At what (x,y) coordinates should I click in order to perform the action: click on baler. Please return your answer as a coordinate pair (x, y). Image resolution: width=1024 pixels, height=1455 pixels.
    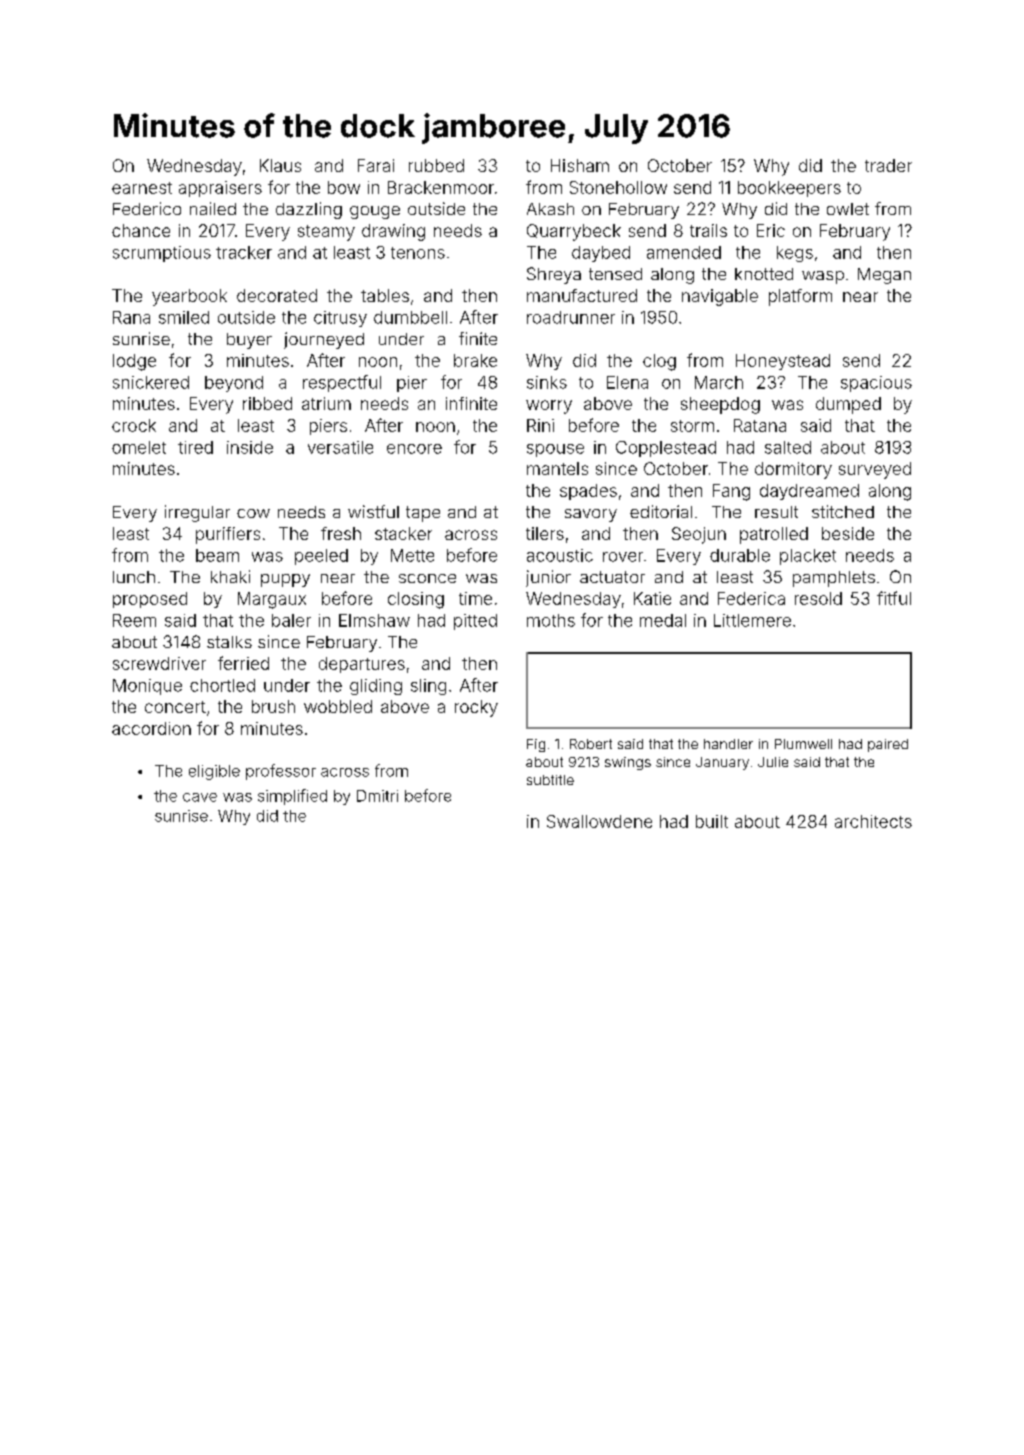
    Looking at the image, I should click on (291, 620).
